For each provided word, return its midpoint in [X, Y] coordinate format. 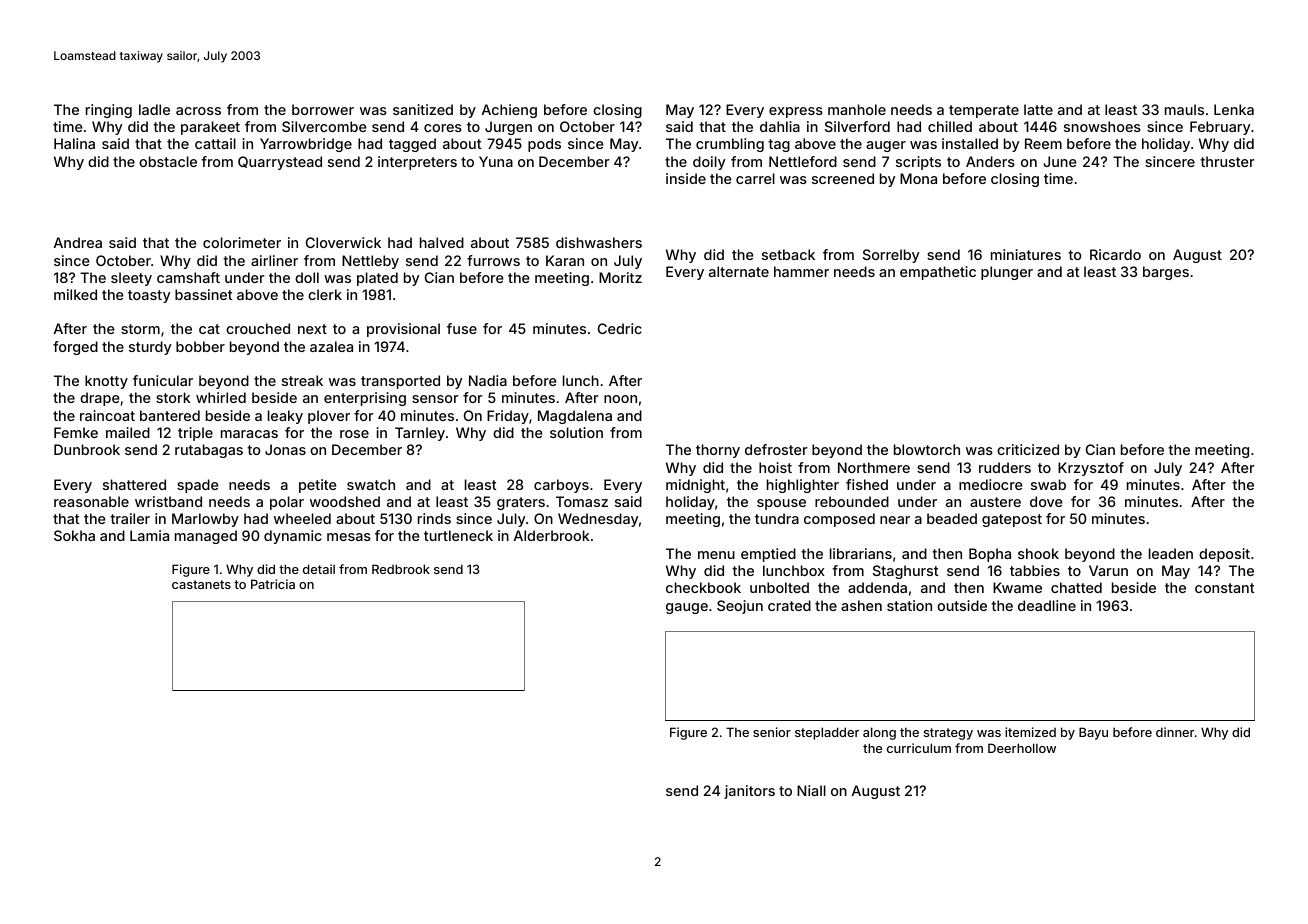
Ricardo [1115, 254]
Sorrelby [891, 256]
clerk [325, 294]
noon [620, 399]
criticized [1028, 449]
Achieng [509, 111]
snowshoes [1102, 126]
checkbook [703, 587]
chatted [1076, 587]
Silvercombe [324, 126]
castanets [201, 584]
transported [400, 382]
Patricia [273, 584]
